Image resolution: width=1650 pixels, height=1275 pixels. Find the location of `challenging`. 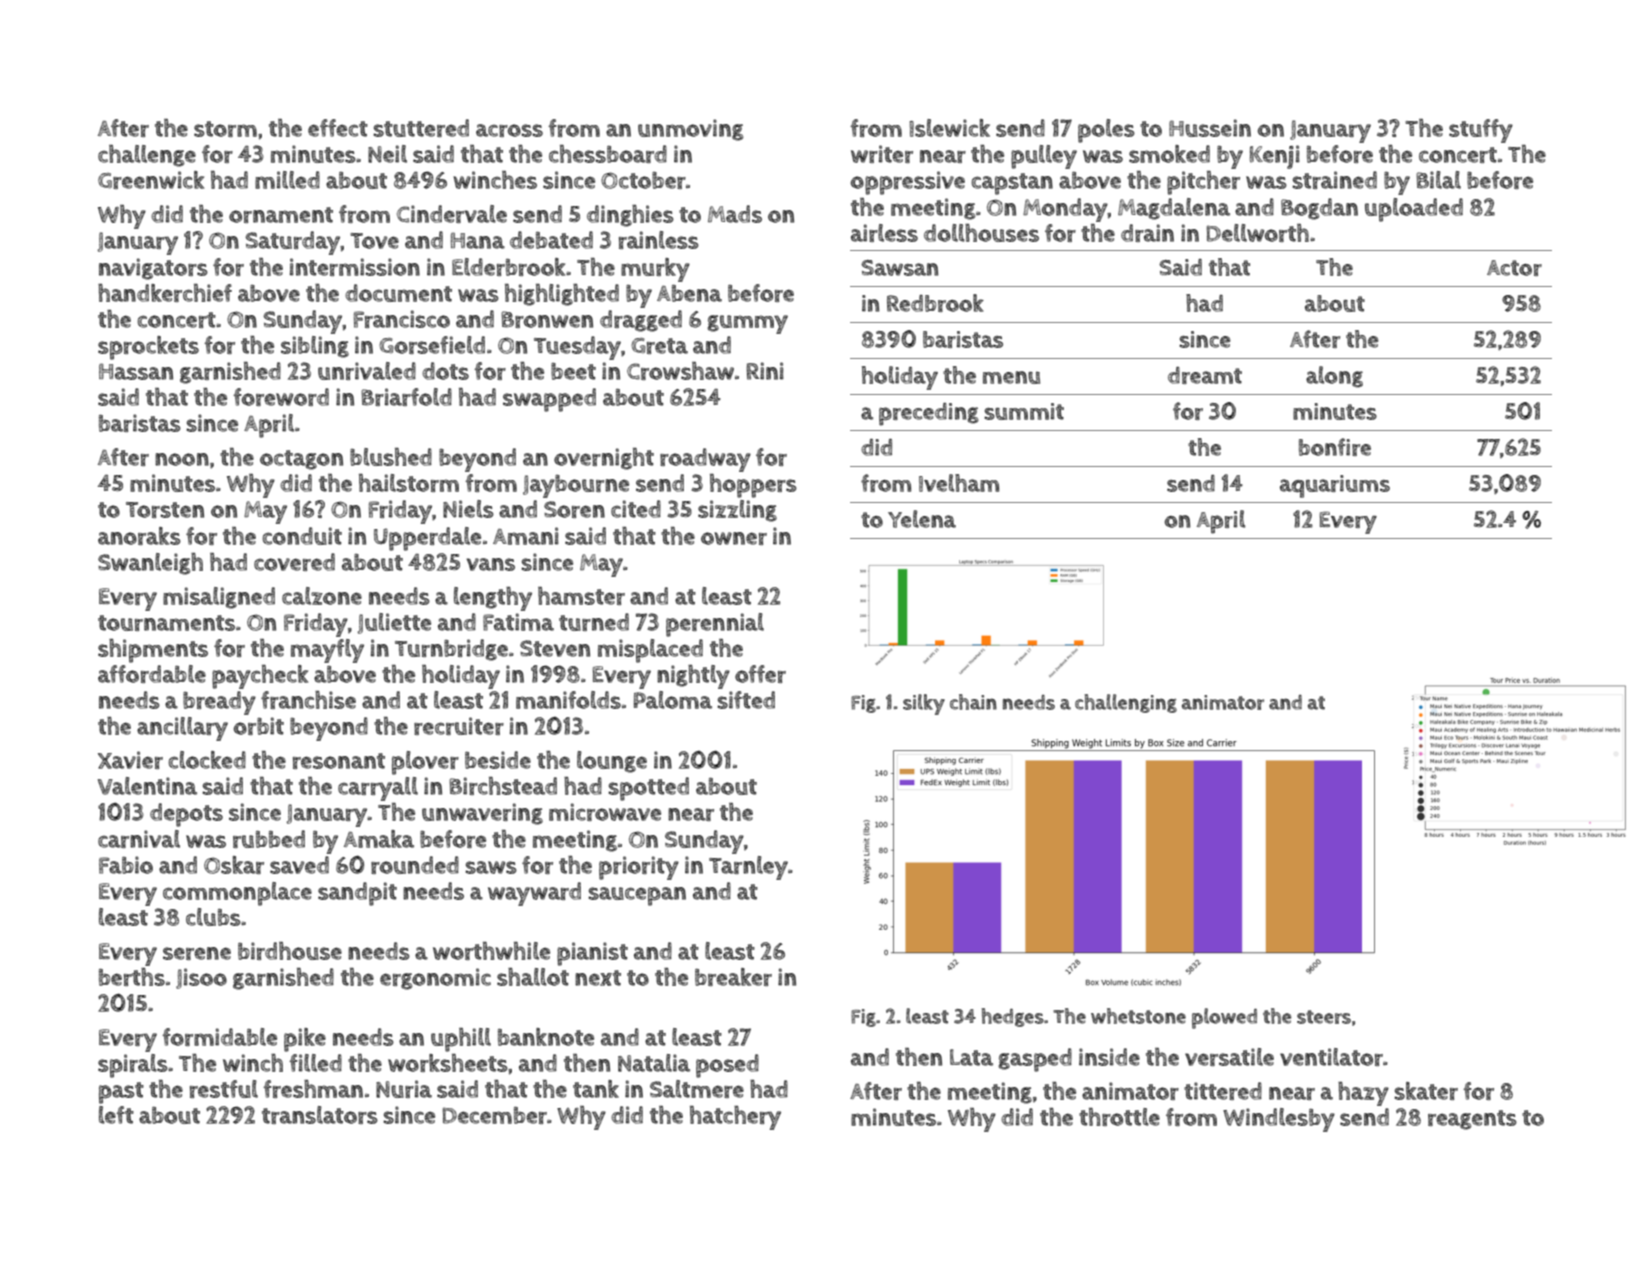

challenging is located at coordinates (1126, 703).
